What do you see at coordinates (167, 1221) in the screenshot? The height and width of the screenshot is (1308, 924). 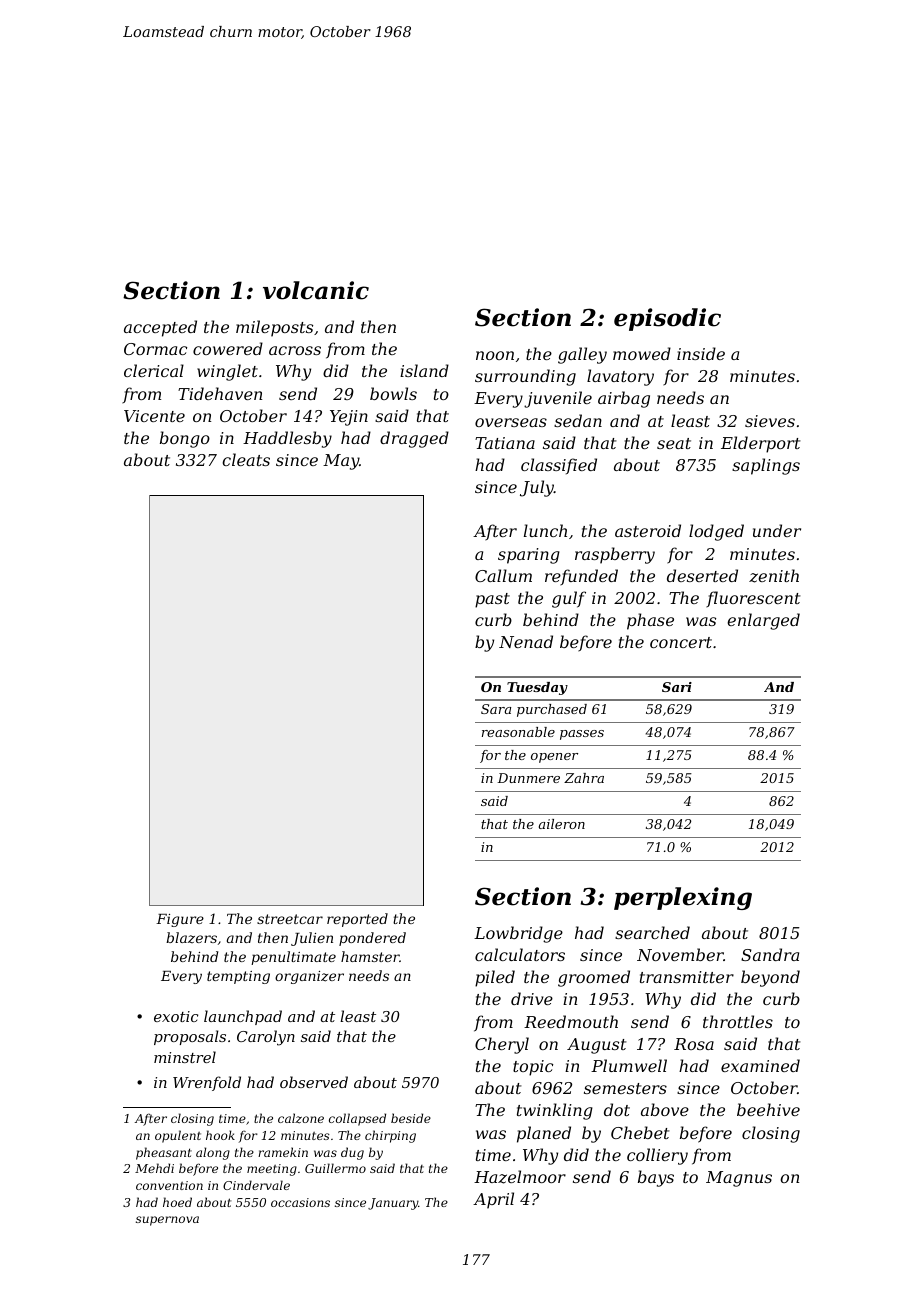 I see `supernova` at bounding box center [167, 1221].
